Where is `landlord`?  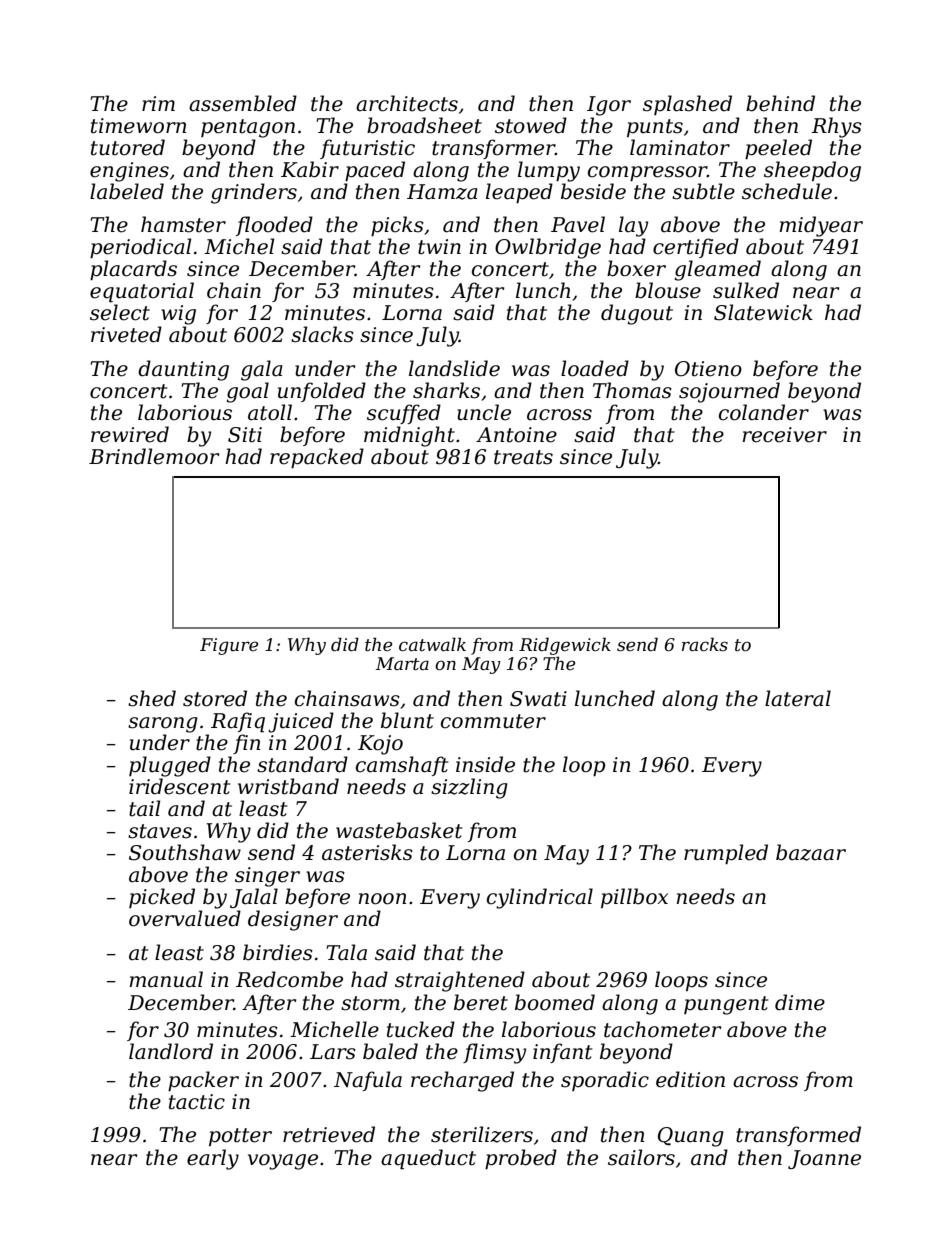 landlord is located at coordinates (171, 1051).
